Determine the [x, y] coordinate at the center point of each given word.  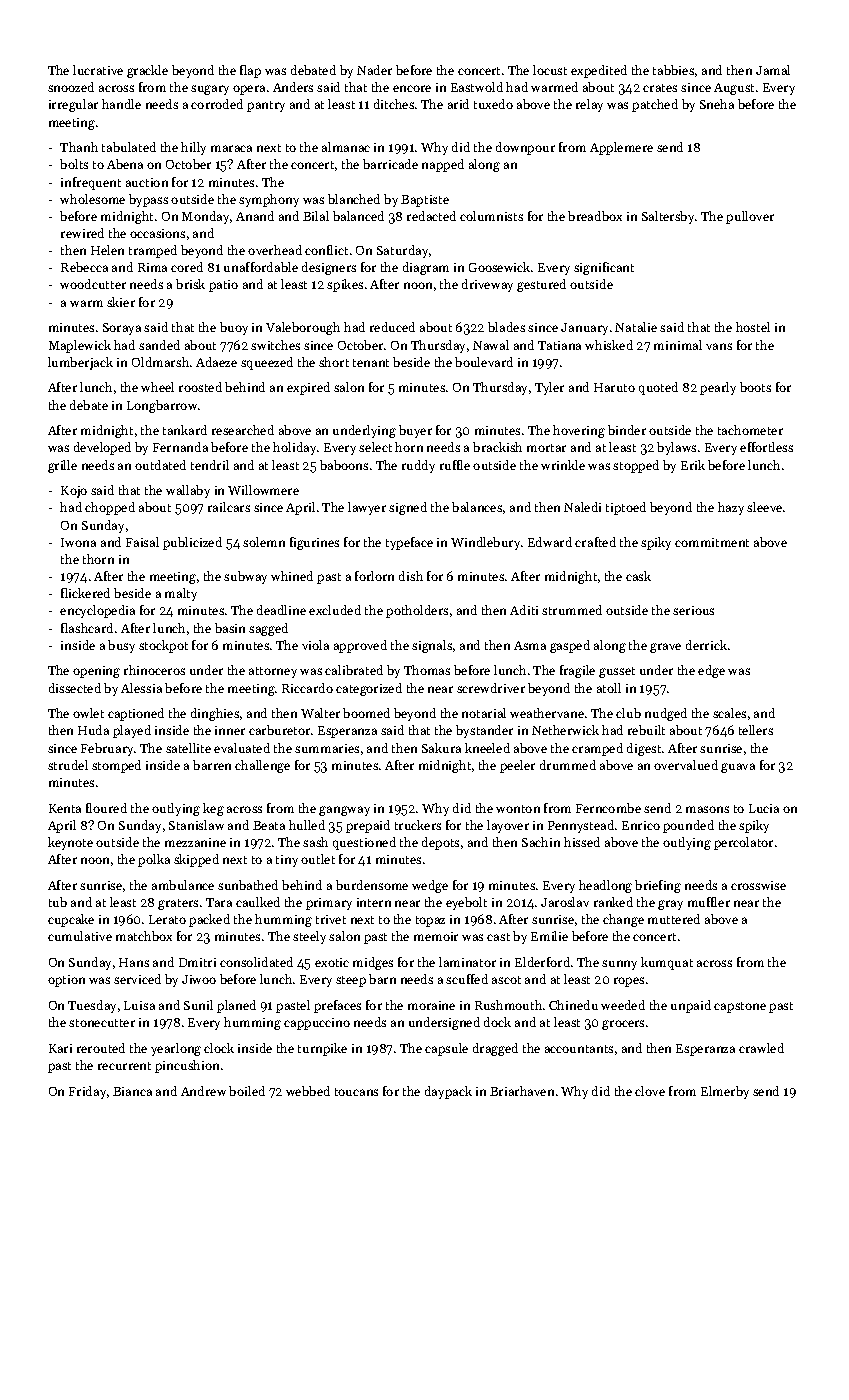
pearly [718, 388]
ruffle [455, 465]
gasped [570, 646]
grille [62, 466]
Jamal [773, 70]
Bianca [132, 1091]
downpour [525, 148]
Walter [320, 713]
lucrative [98, 70]
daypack [448, 1092]
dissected [75, 688]
